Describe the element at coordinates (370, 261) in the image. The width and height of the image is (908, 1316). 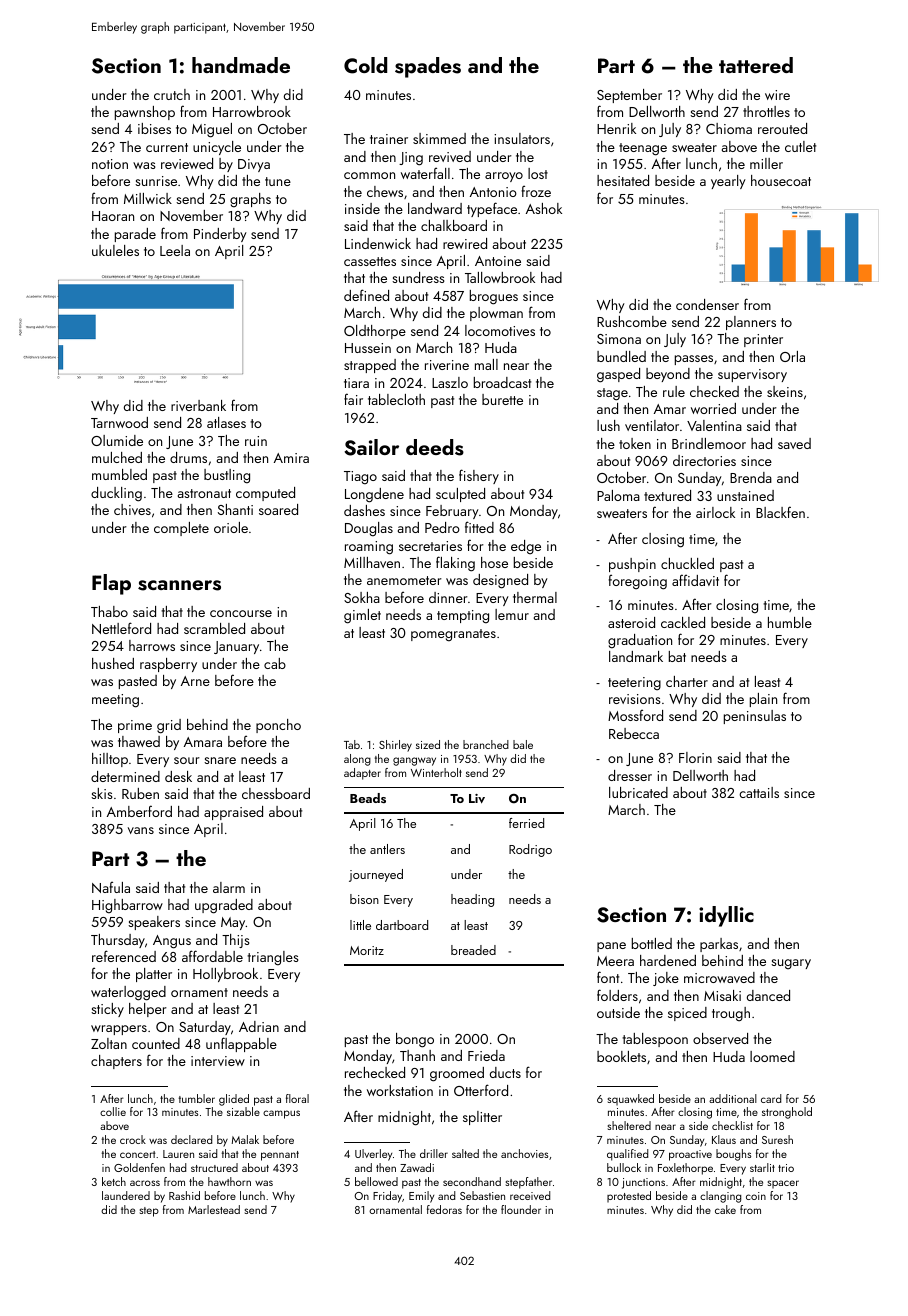
I see `cassettes` at that location.
